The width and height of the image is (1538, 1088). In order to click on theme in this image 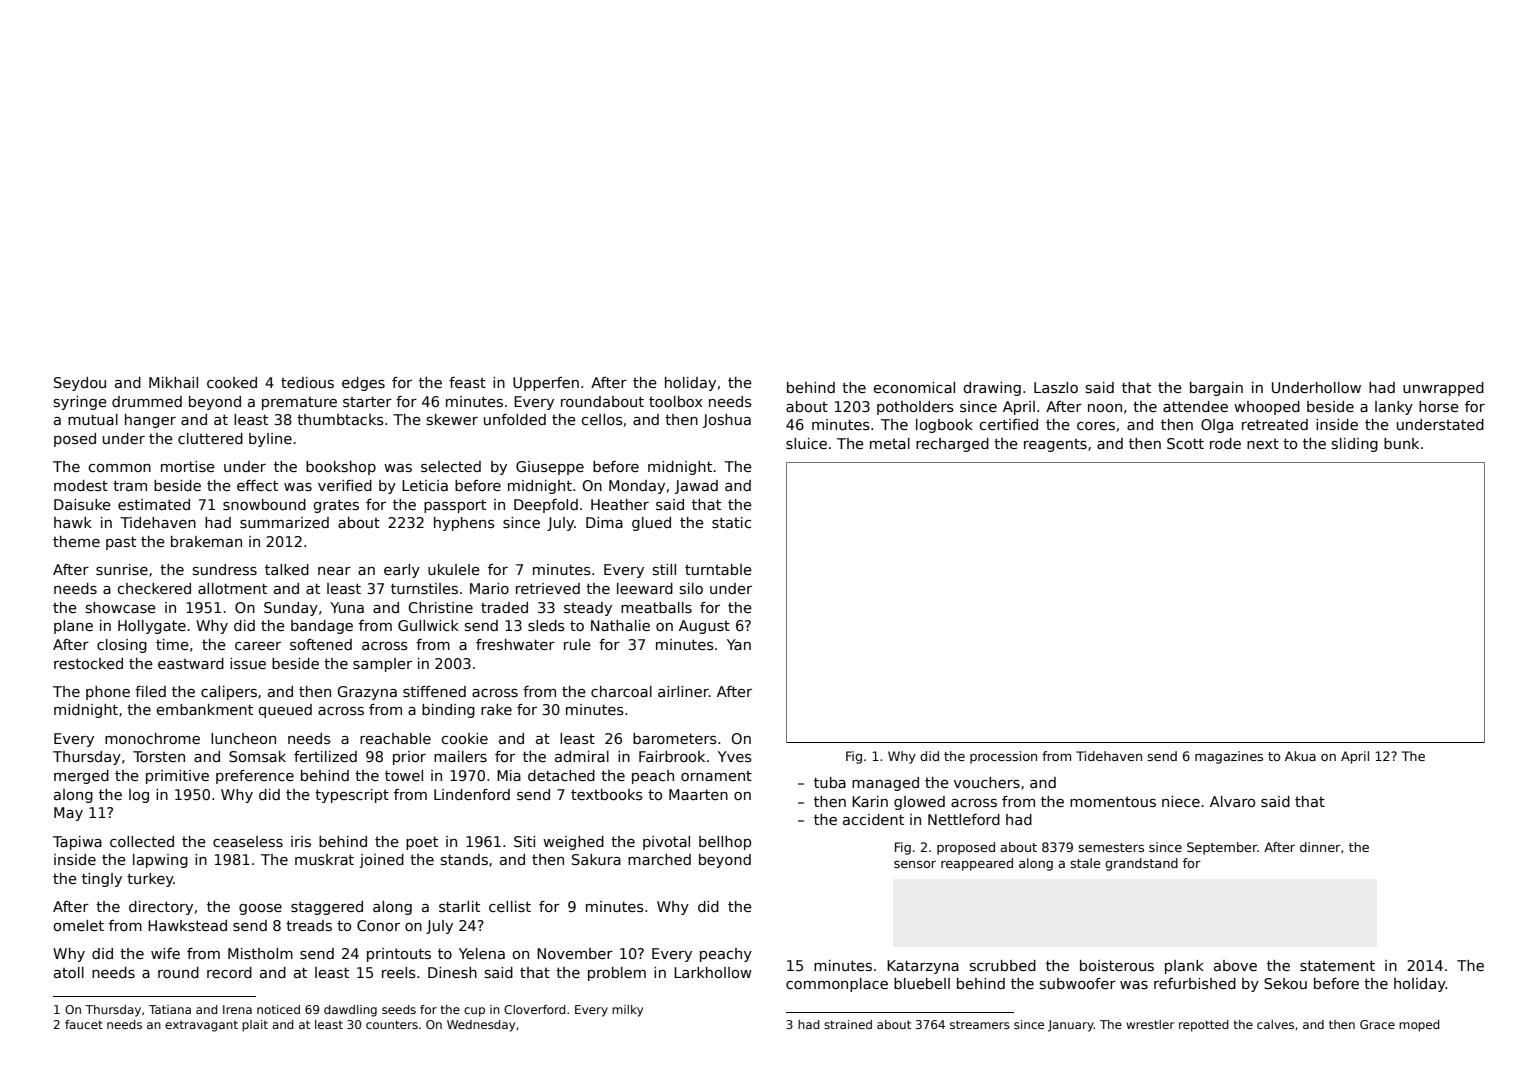, I will do `click(76, 541)`.
